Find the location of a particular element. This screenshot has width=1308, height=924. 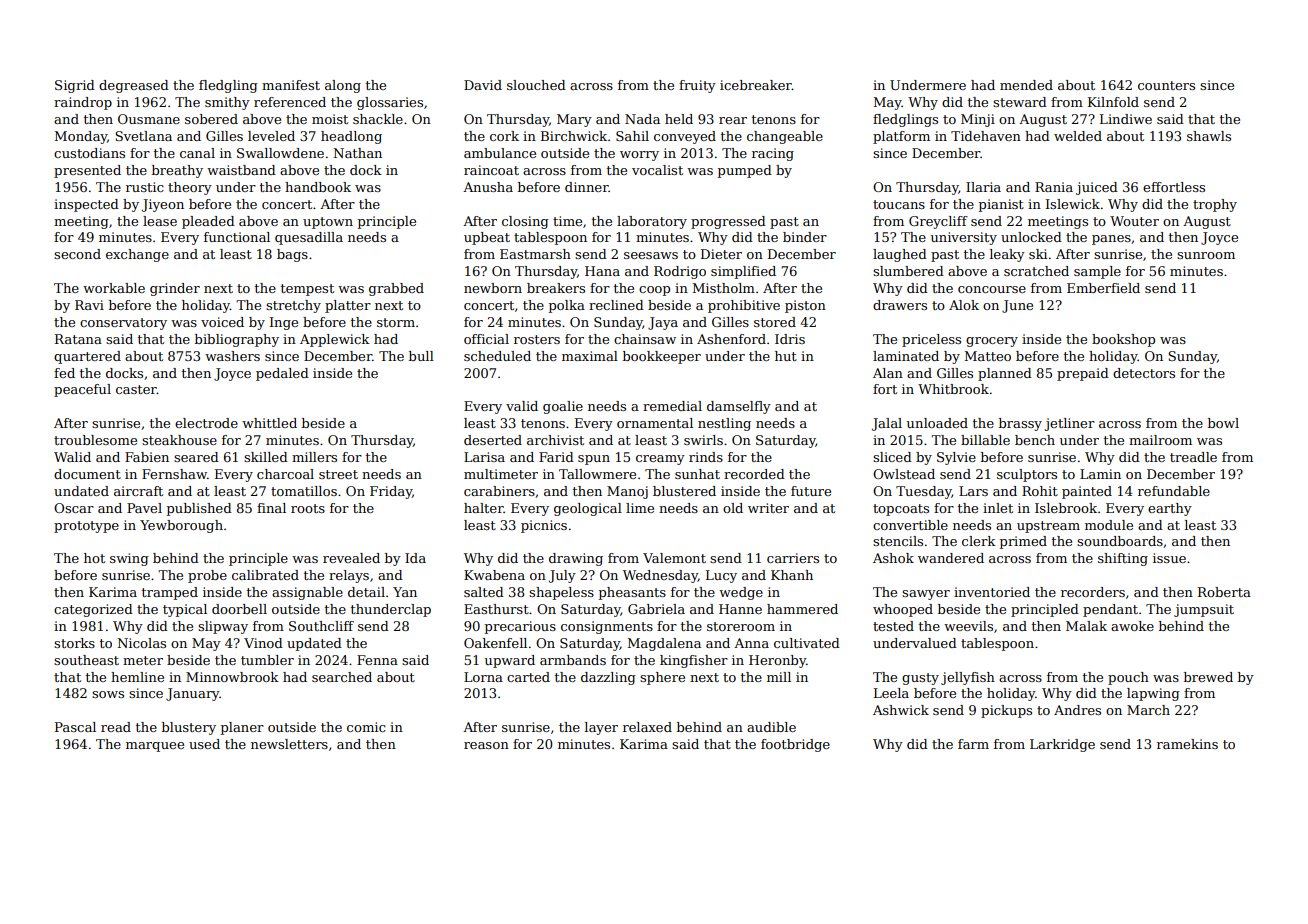

bibliography is located at coordinates (237, 340).
